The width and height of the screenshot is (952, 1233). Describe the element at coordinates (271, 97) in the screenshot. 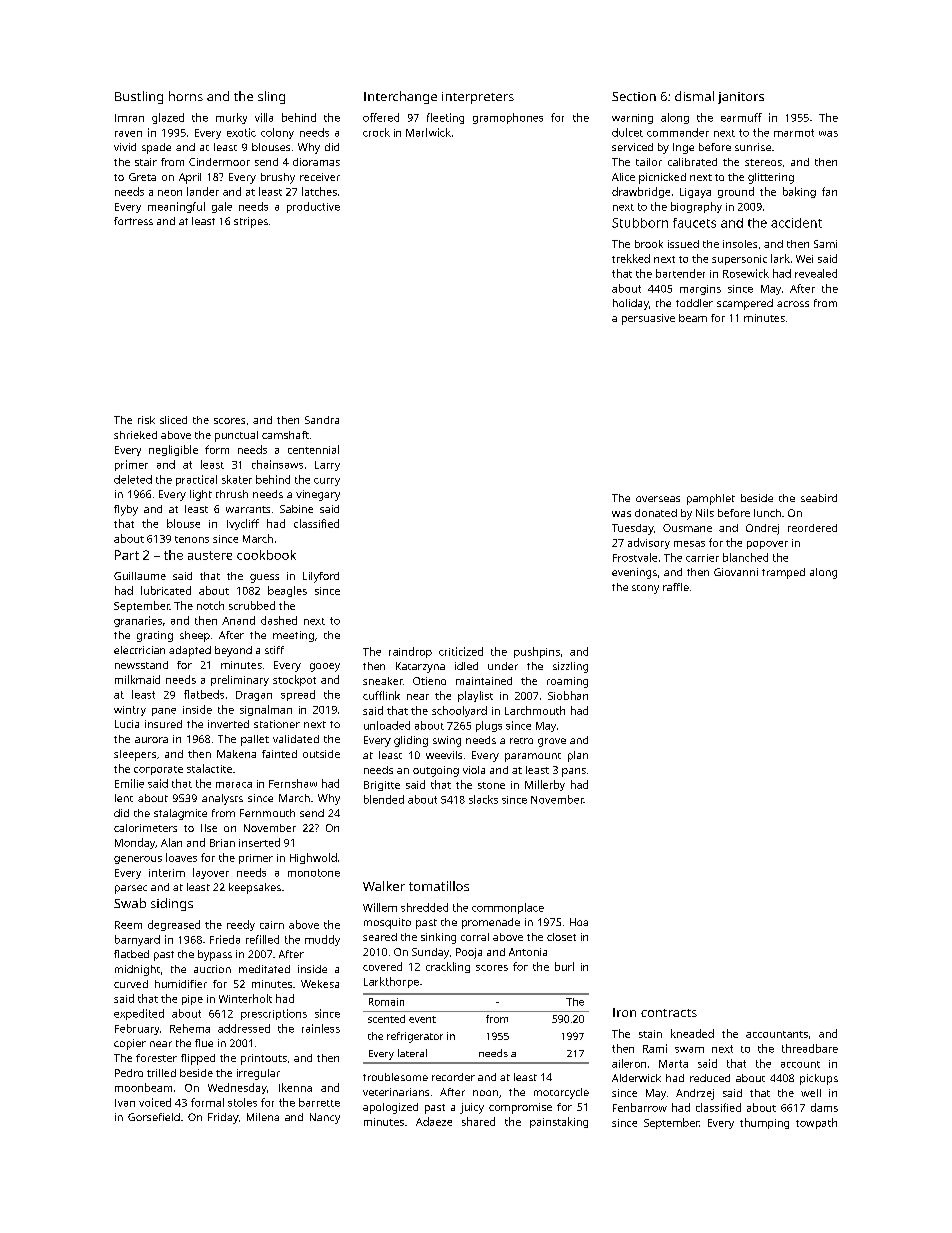

I see `sling` at that location.
